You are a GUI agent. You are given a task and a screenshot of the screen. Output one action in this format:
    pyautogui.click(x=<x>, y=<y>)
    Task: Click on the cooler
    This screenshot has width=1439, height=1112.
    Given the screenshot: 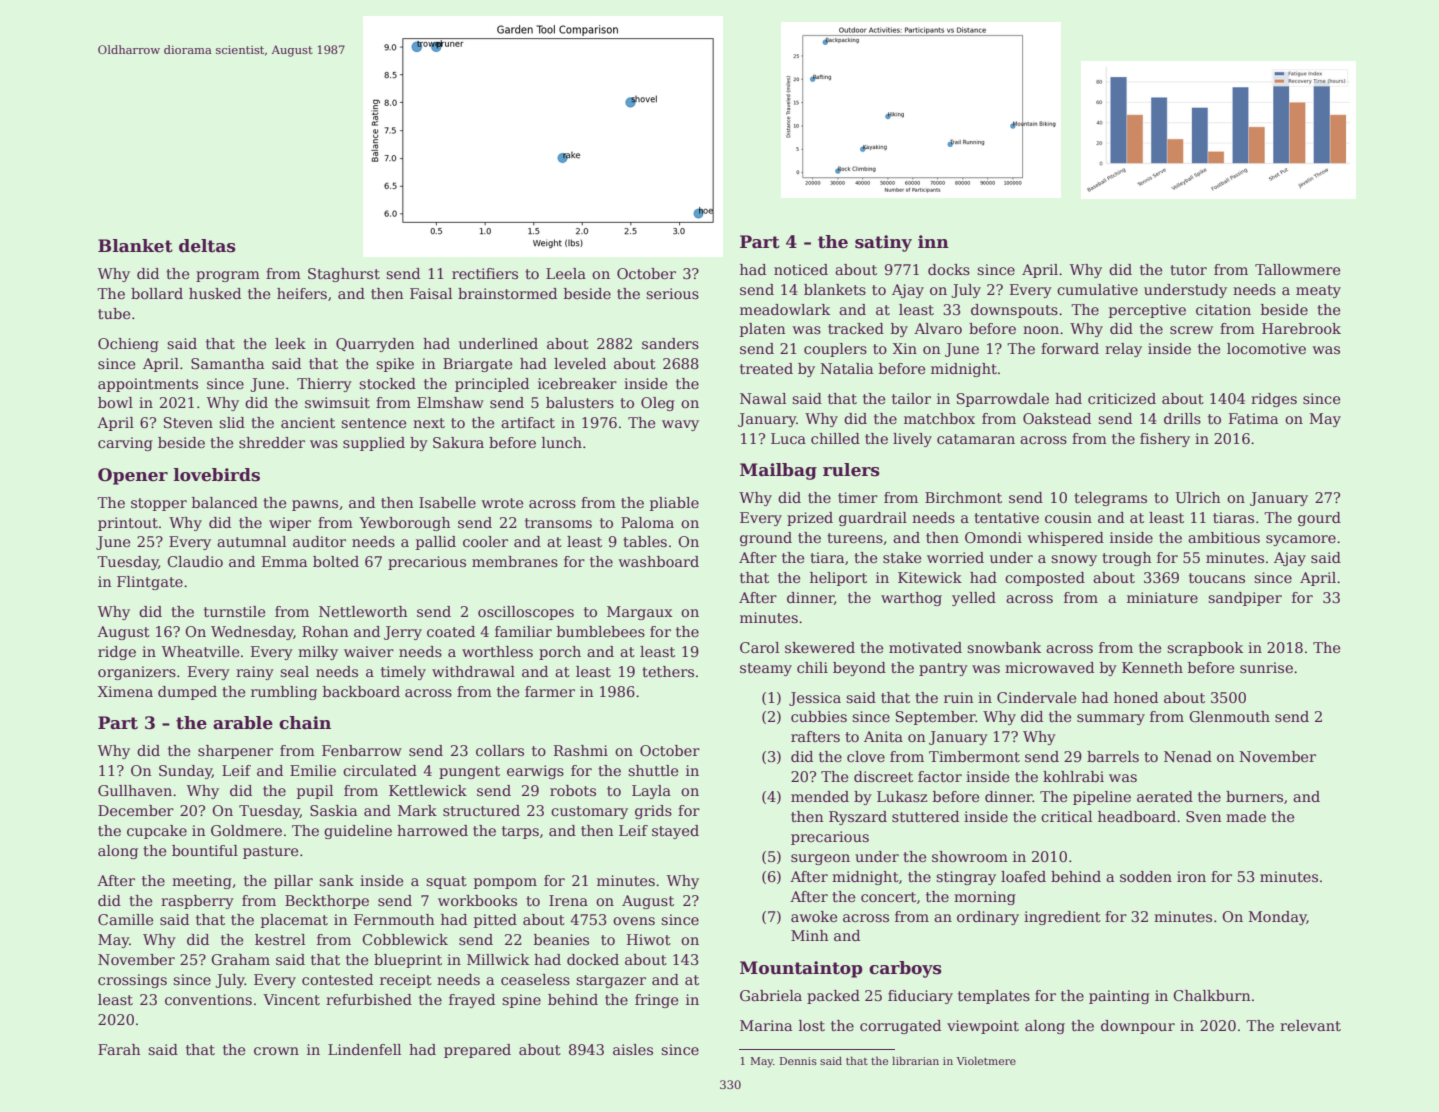 What is the action you would take?
    pyautogui.click(x=485, y=541)
